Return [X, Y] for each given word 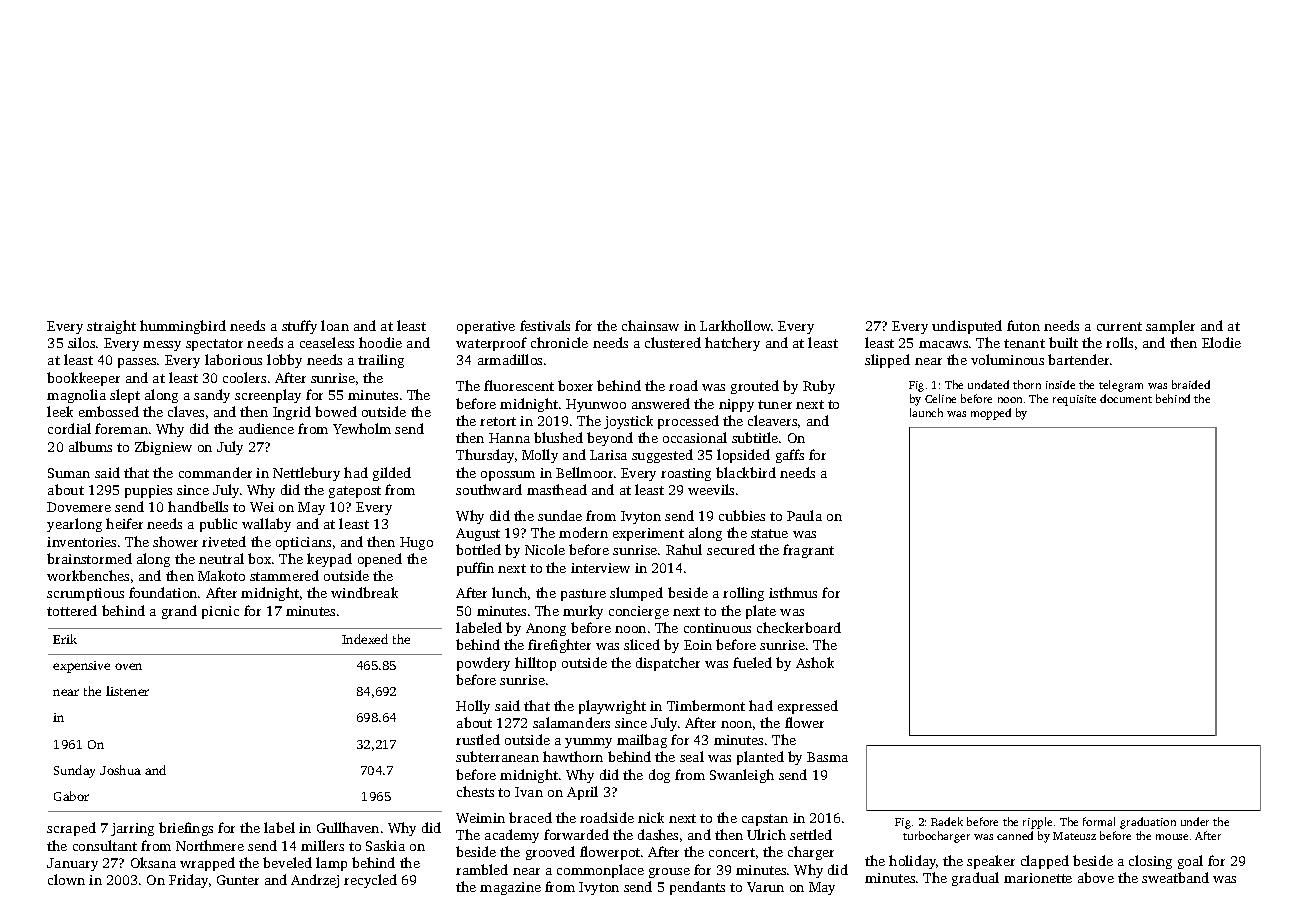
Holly [473, 707]
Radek [947, 821]
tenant [1024, 343]
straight [111, 327]
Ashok [815, 662]
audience [266, 428]
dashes [658, 834]
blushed [558, 437]
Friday [188, 881]
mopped [991, 414]
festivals [545, 325]
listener [127, 691]
